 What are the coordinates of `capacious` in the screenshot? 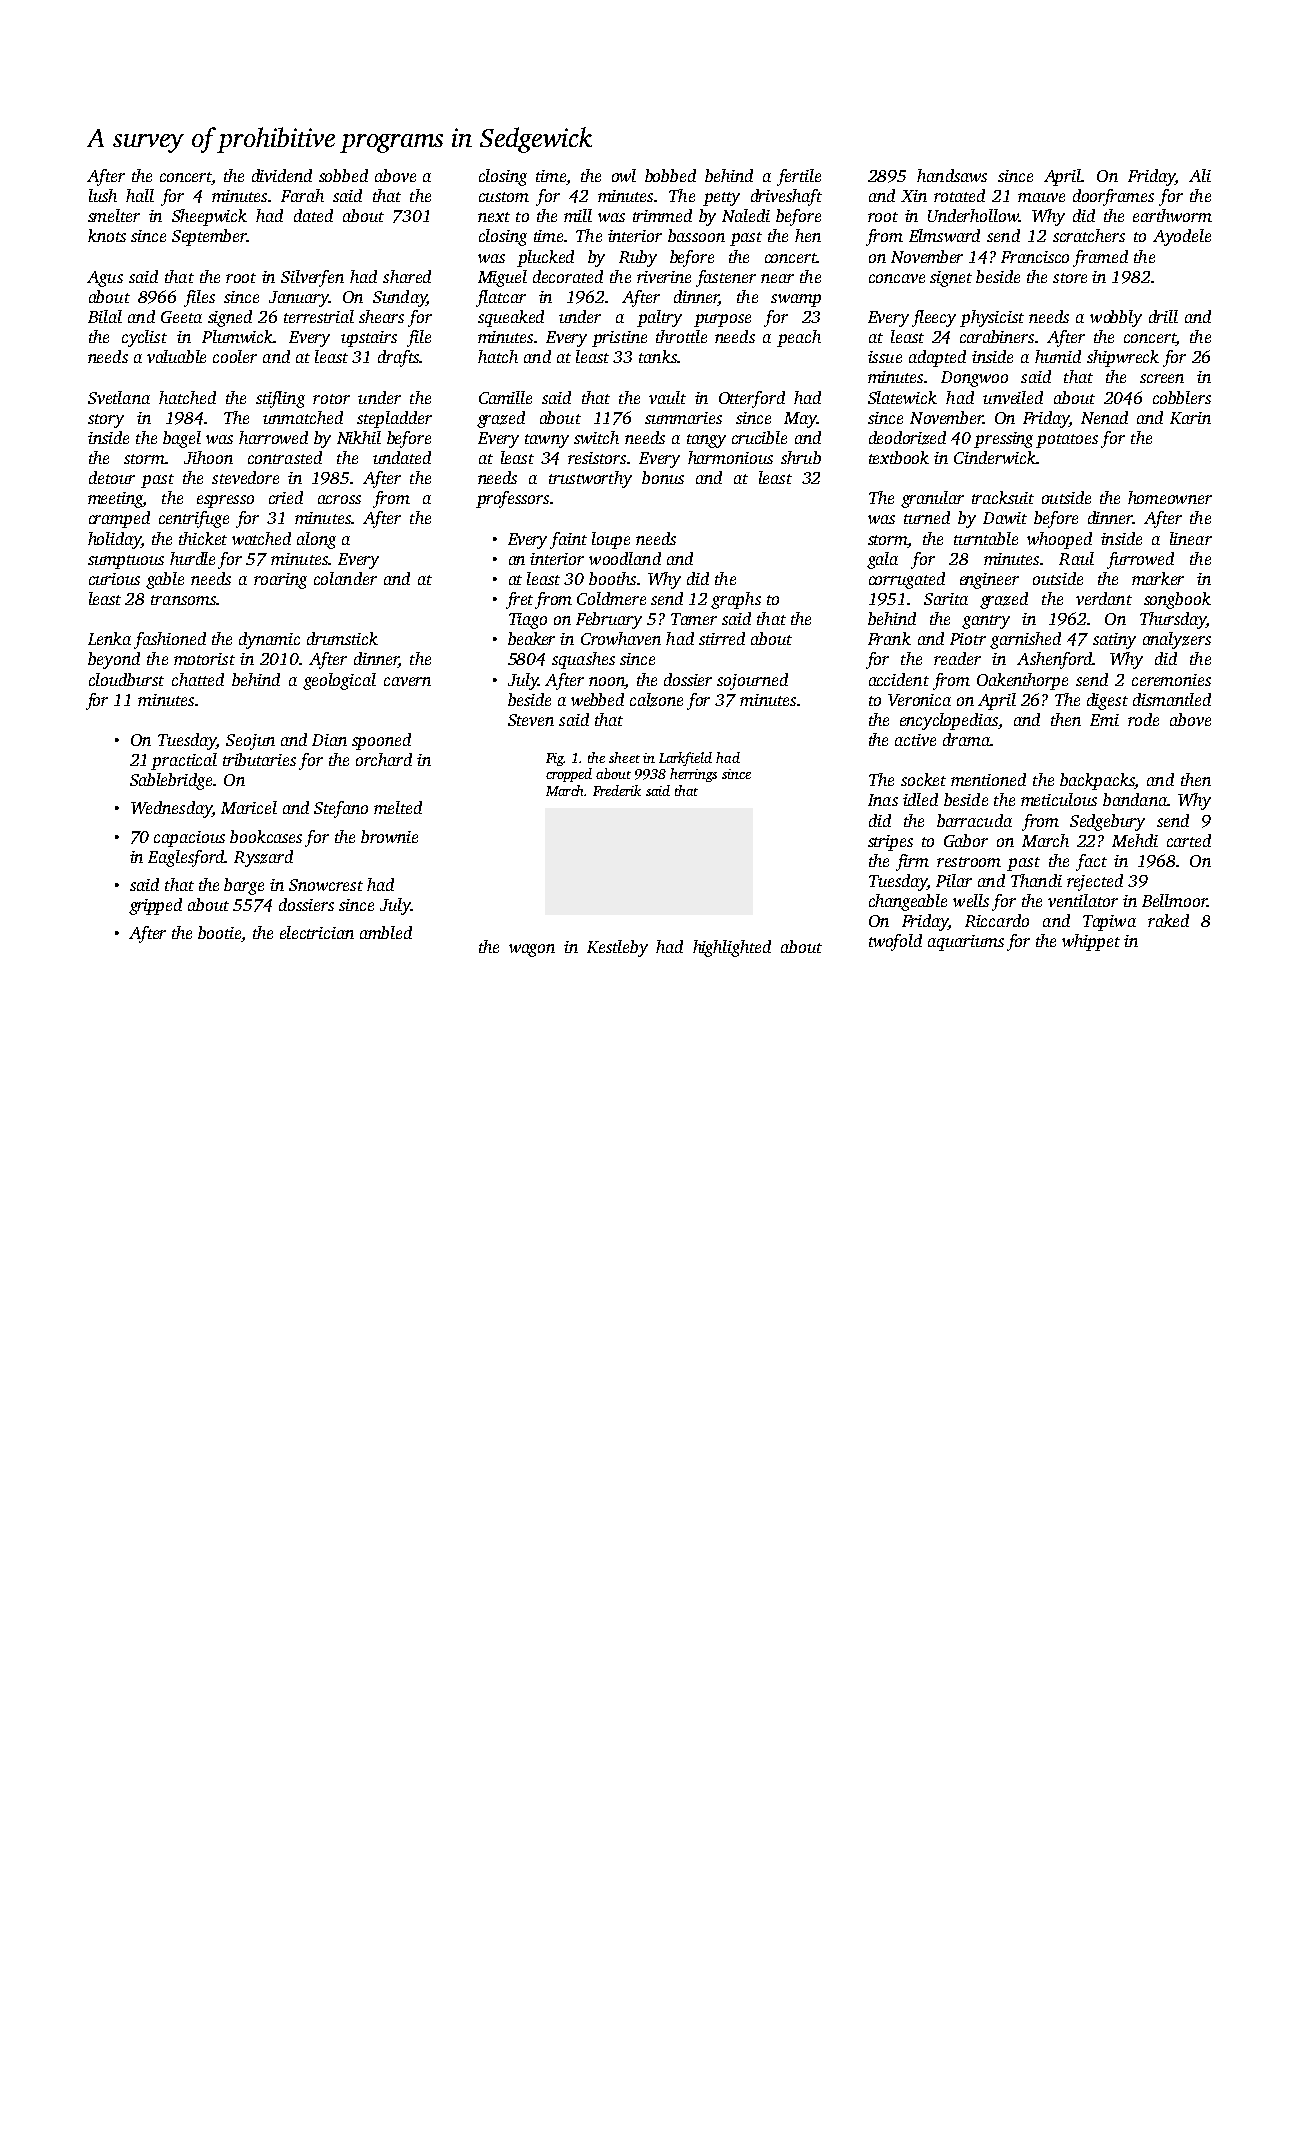 It's located at (189, 839).
